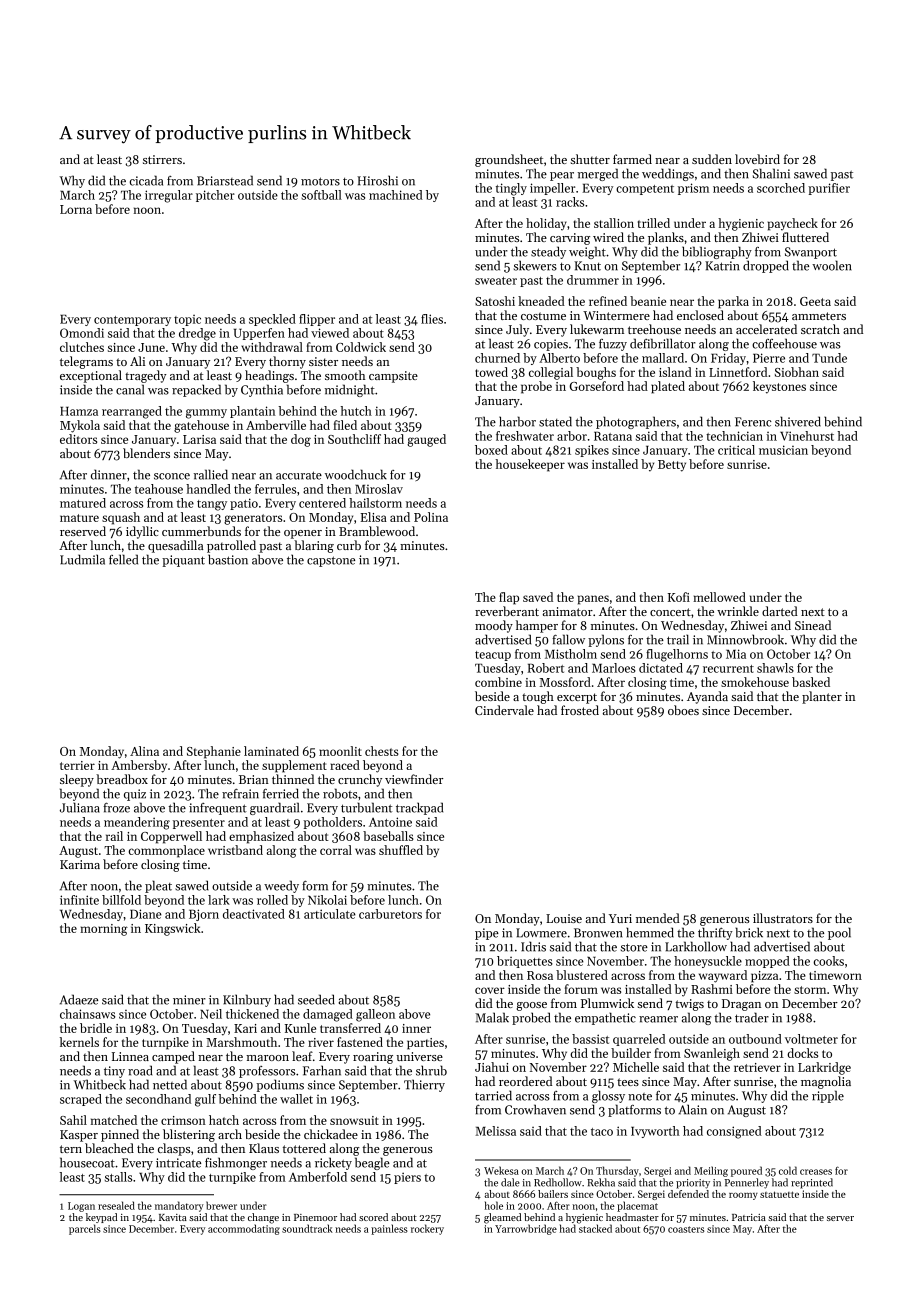 The height and width of the image is (1308, 924). What do you see at coordinates (689, 1005) in the image?
I see `twigs` at bounding box center [689, 1005].
